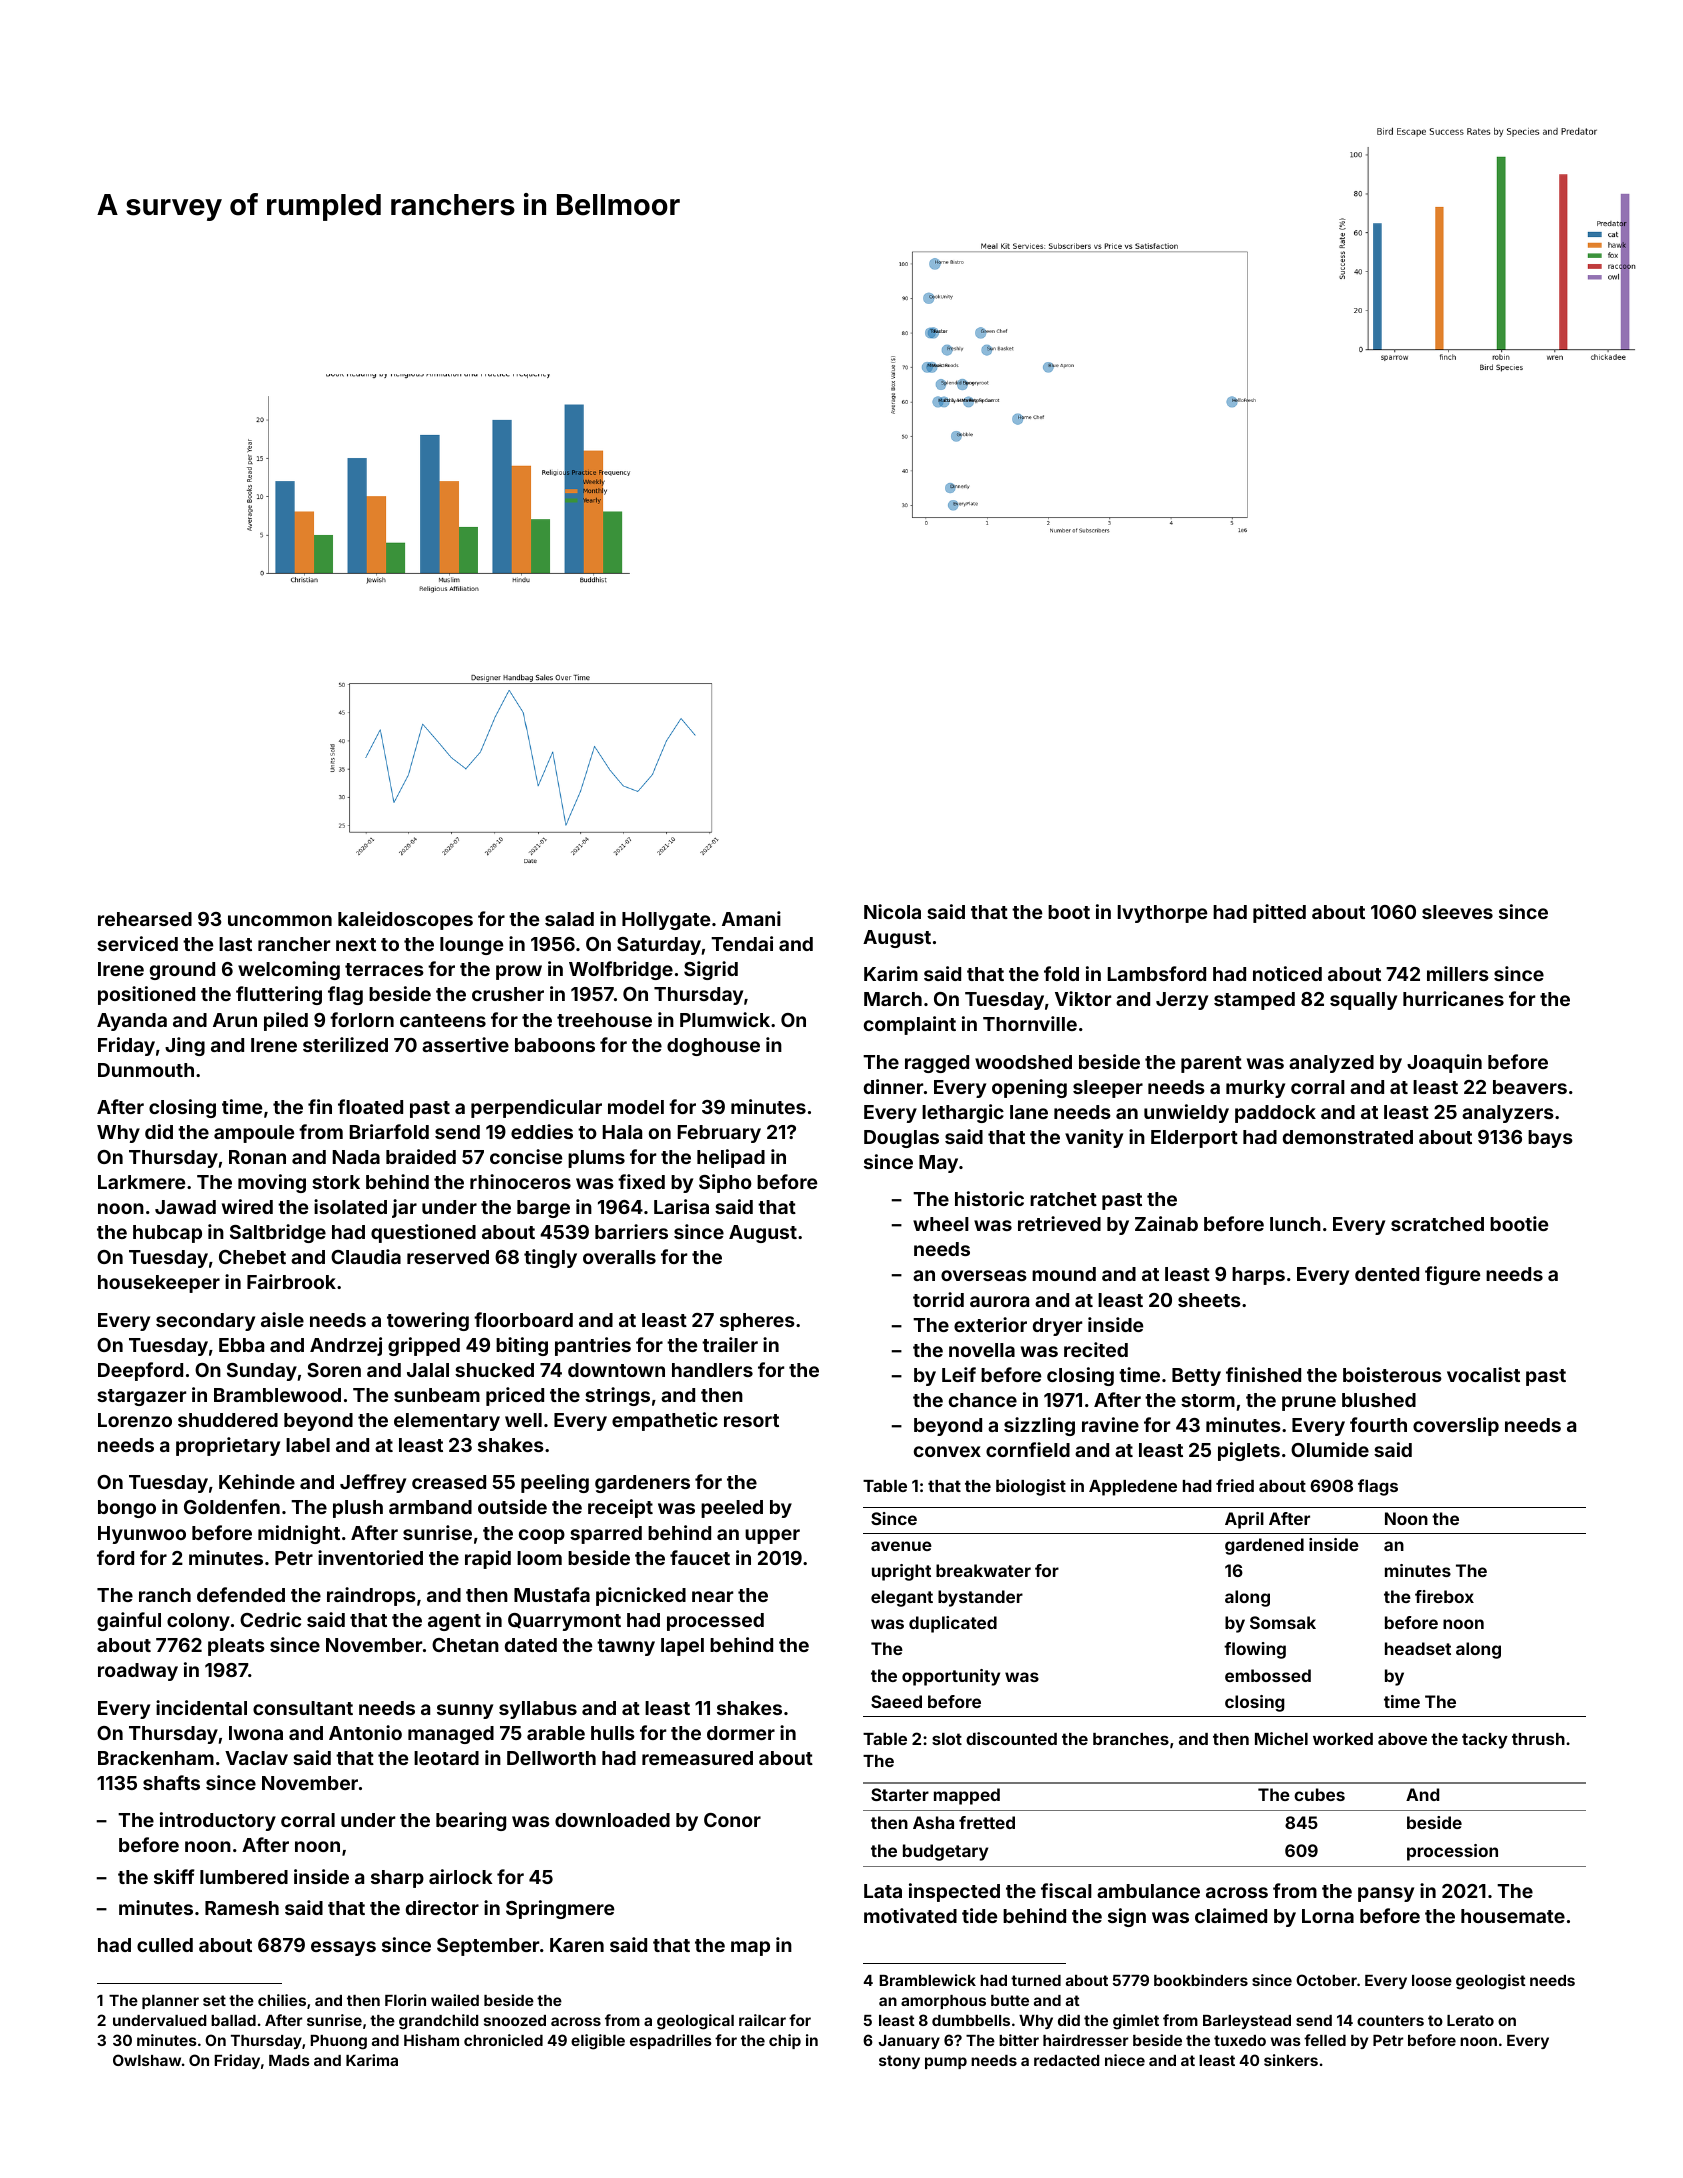  I want to click on salad, so click(569, 919).
